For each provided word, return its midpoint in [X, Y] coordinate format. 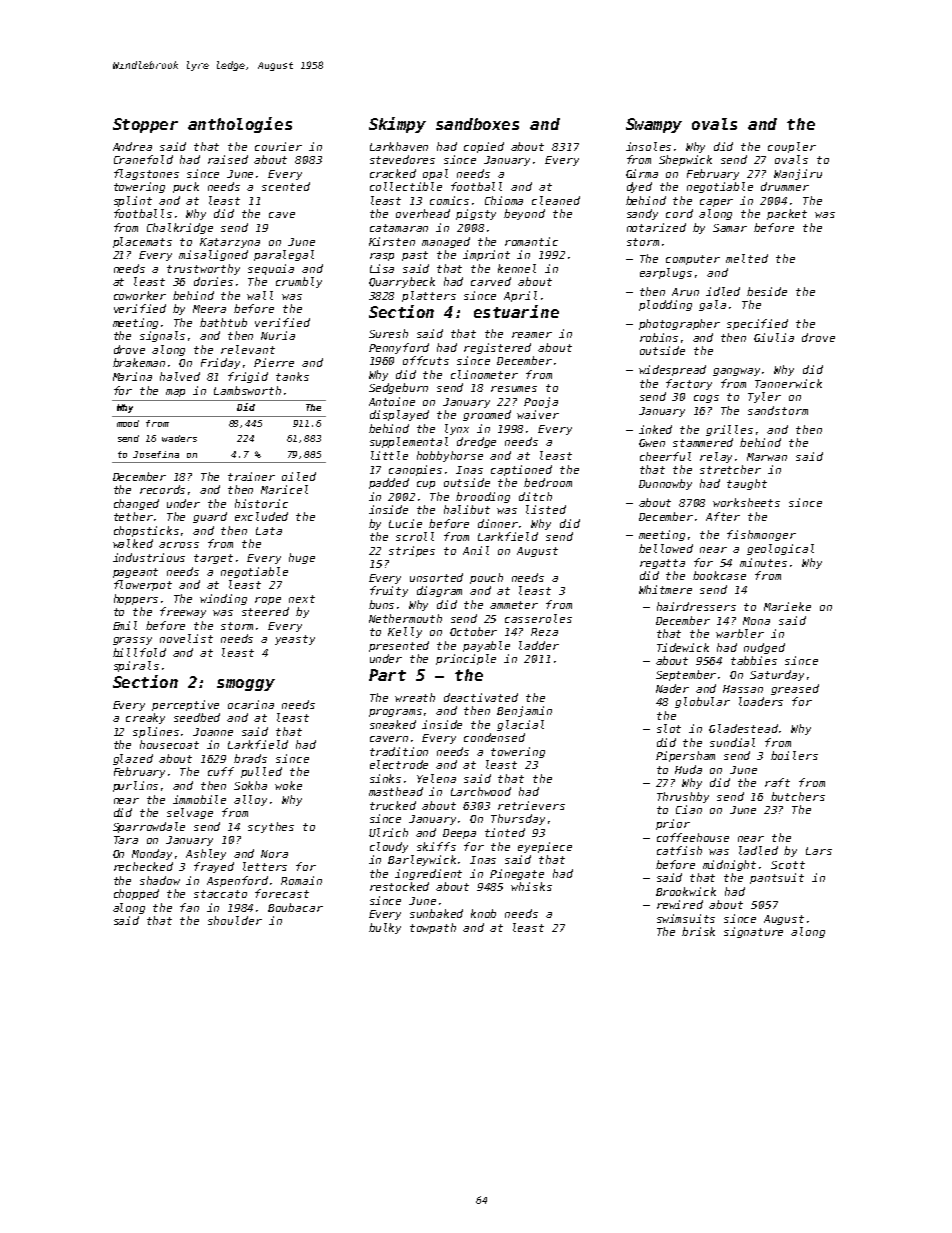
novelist [186, 638]
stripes [412, 551]
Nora [274, 854]
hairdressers [696, 606]
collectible [406, 186]
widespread [672, 370]
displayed [399, 415]
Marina [132, 376]
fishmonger [761, 535]
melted [747, 258]
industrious [149, 557]
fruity [389, 591]
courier [278, 146]
